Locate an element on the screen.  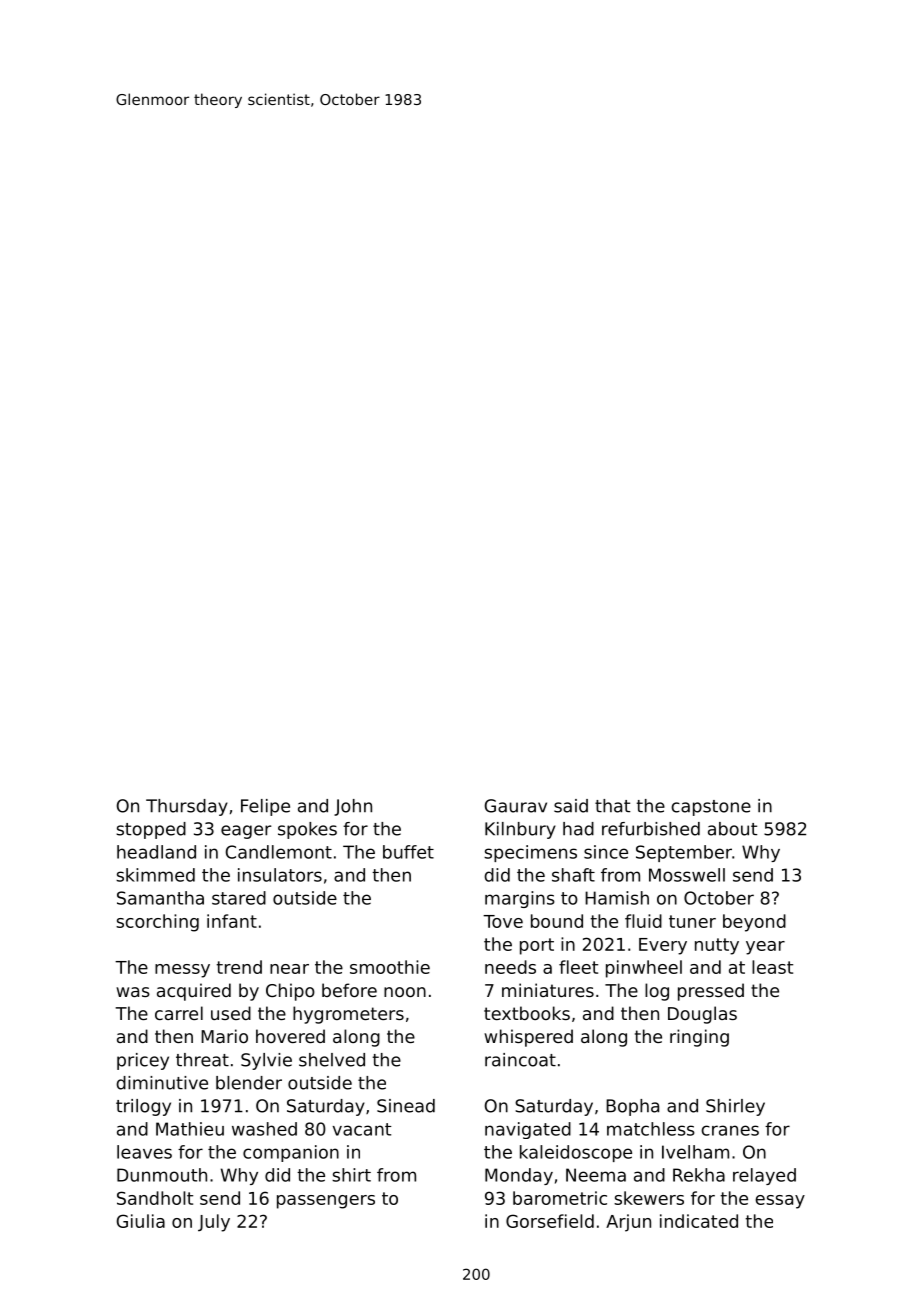
scorching is located at coordinates (157, 923).
